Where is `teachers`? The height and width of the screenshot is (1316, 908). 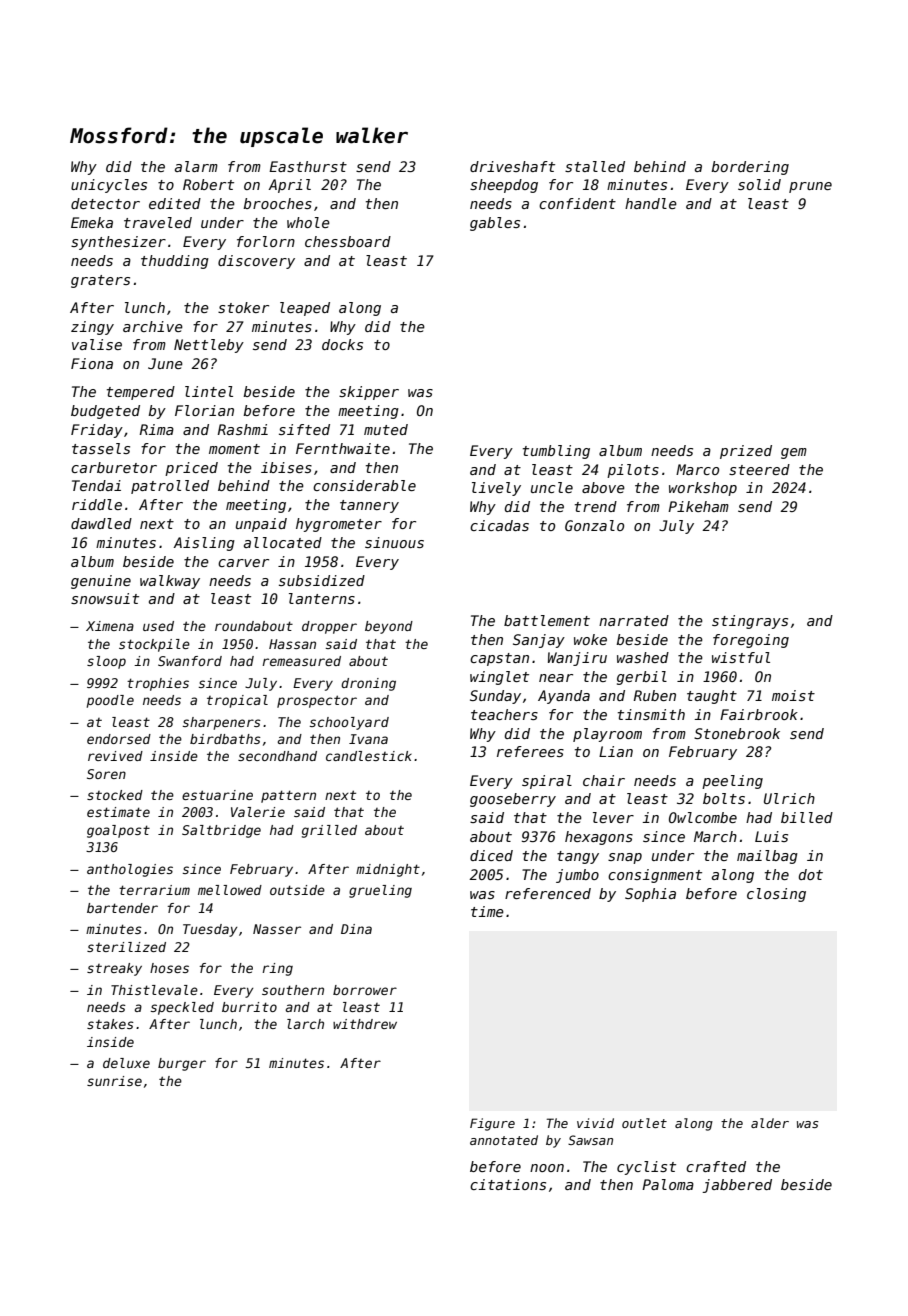 teachers is located at coordinates (504, 714).
